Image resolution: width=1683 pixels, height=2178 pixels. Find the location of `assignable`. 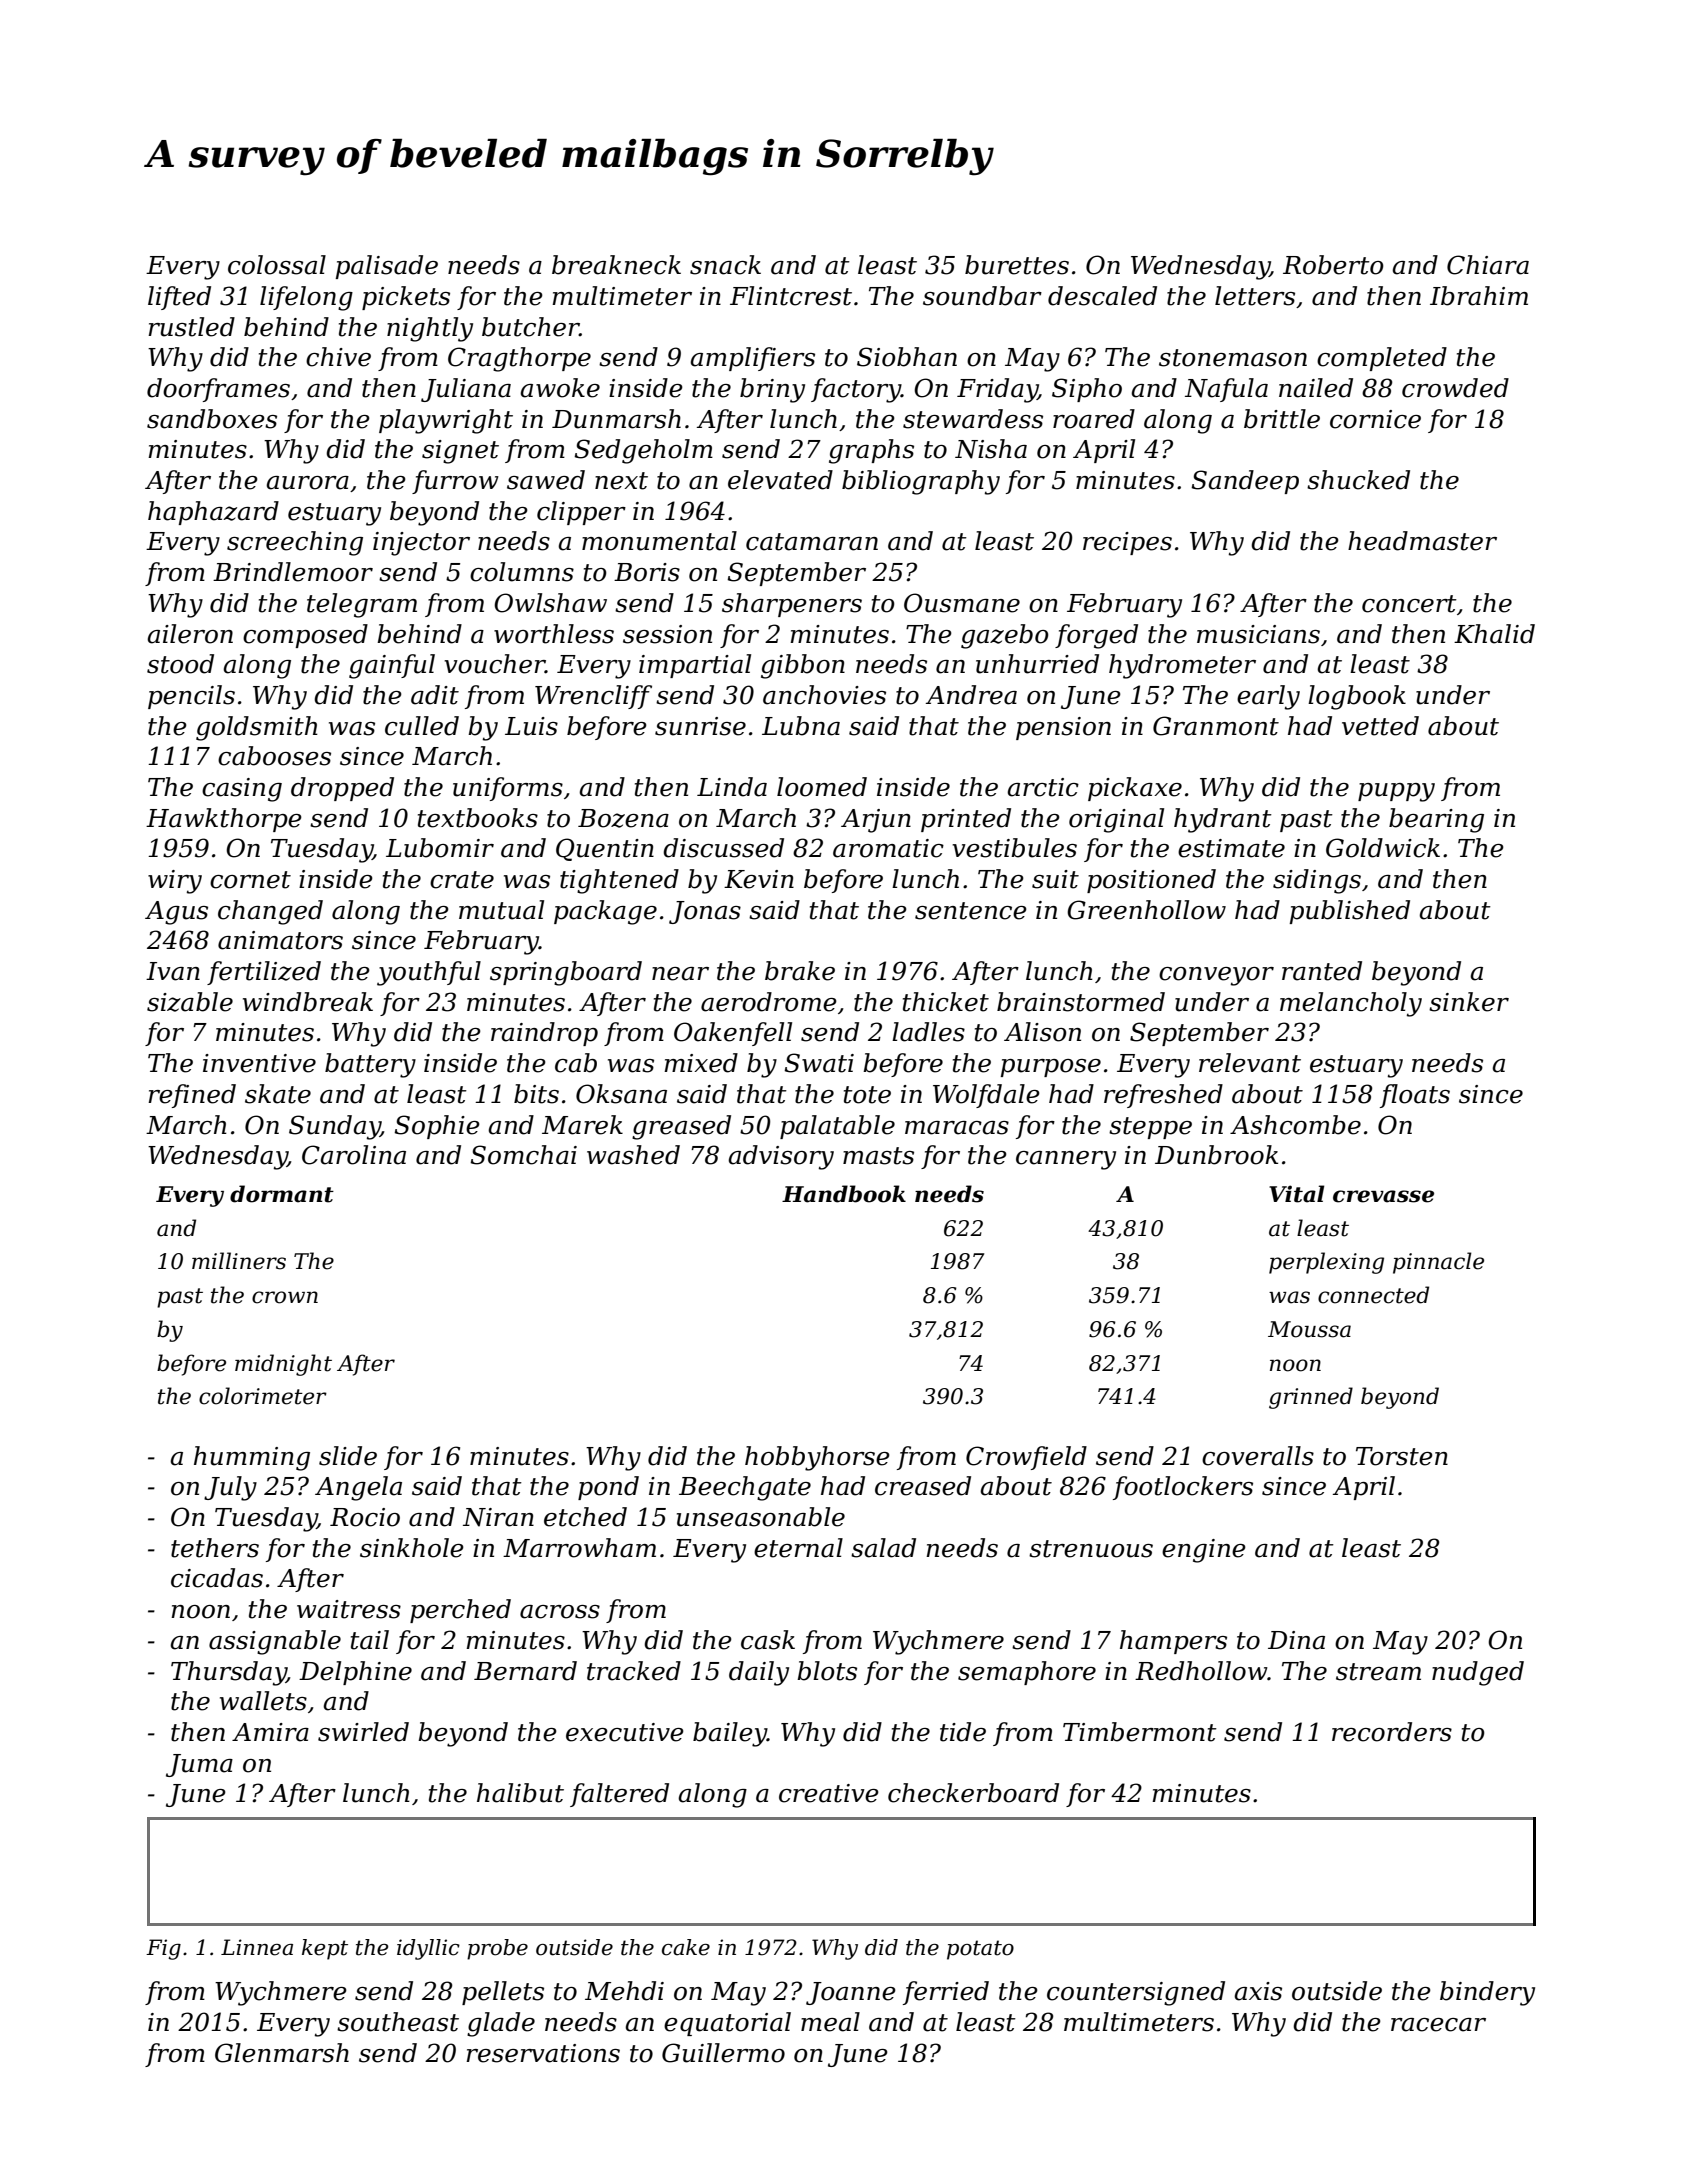

assignable is located at coordinates (275, 1642).
